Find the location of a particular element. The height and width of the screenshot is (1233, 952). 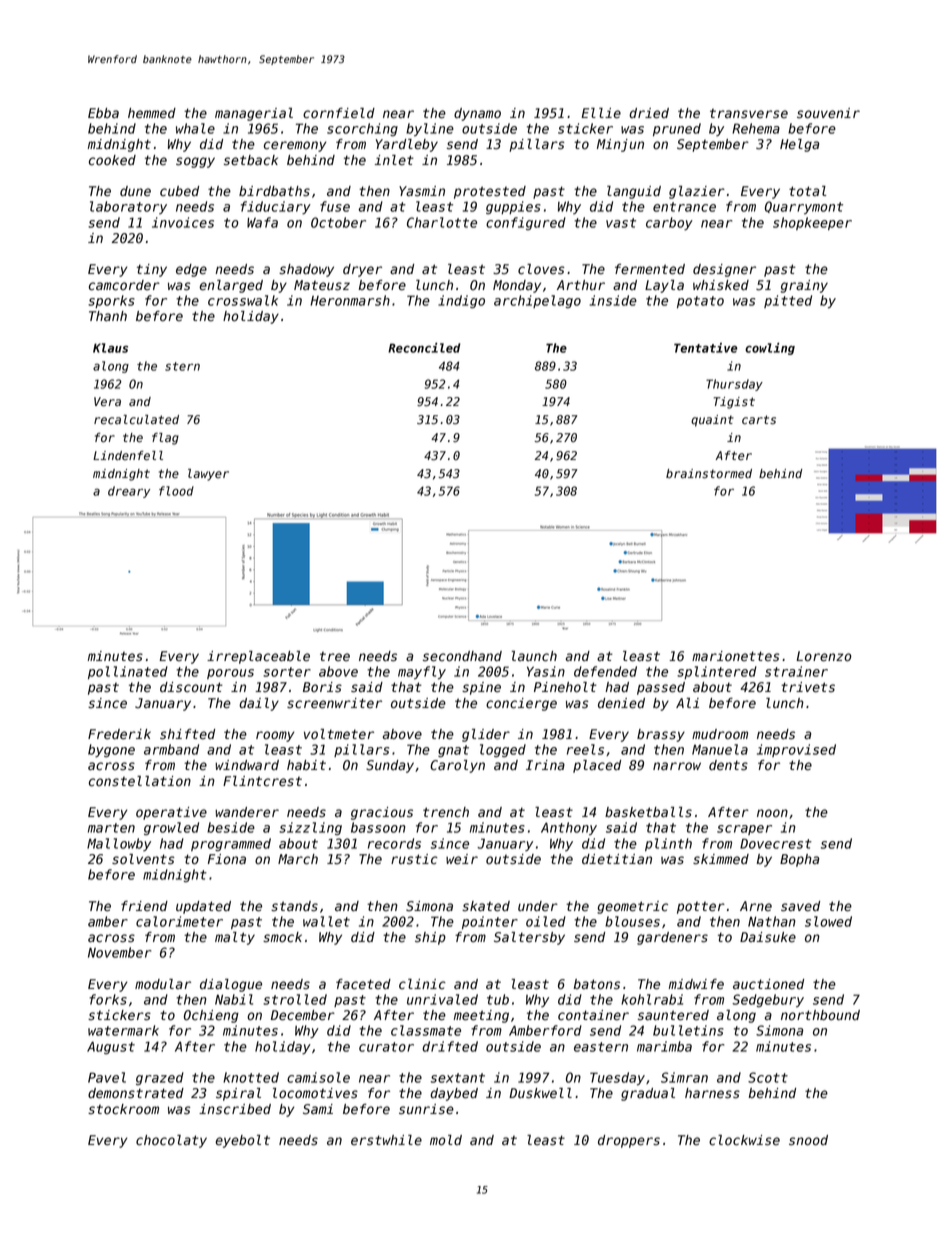

Duskwell is located at coordinates (540, 1093).
